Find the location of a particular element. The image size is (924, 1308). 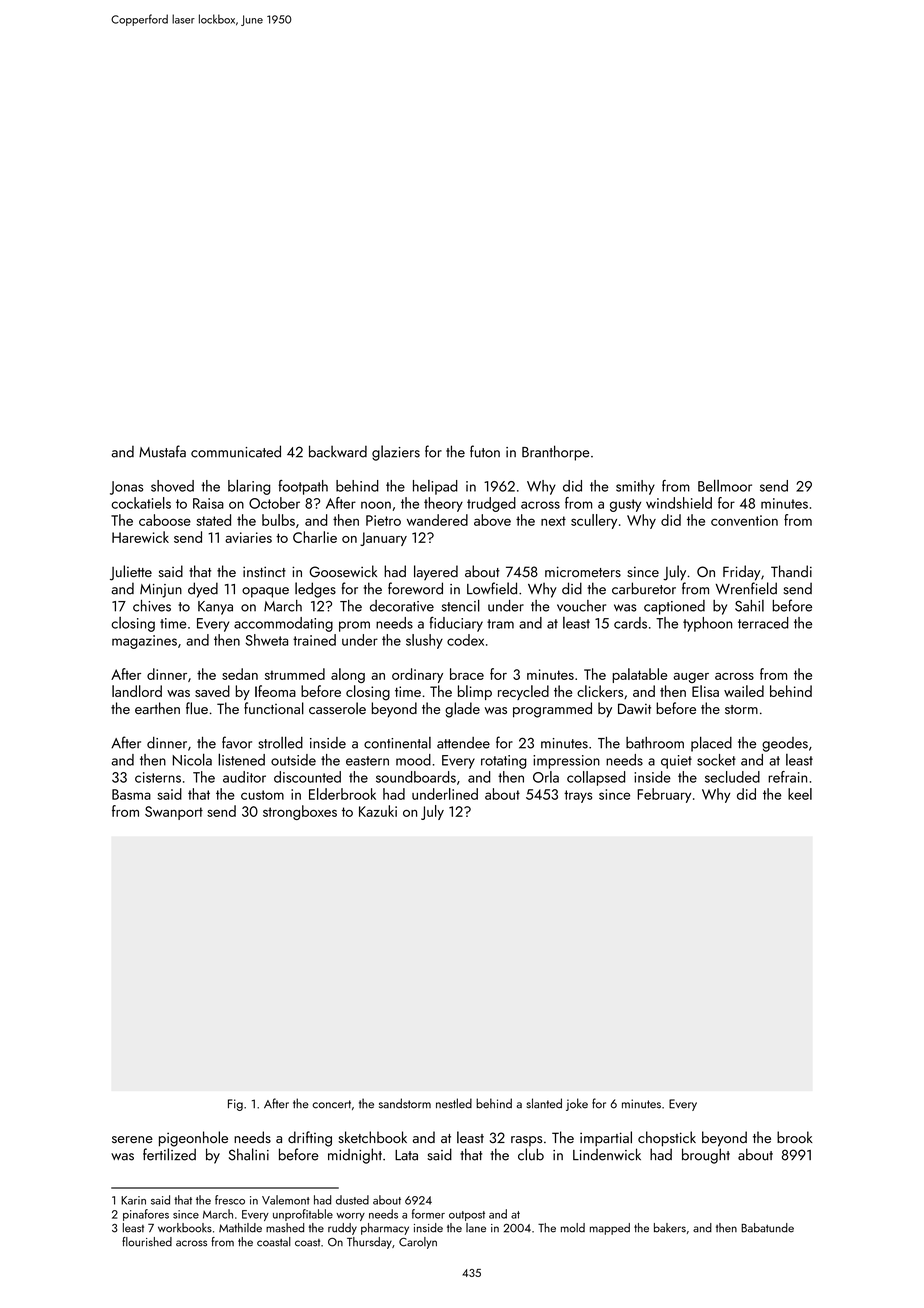

backward is located at coordinates (338, 451).
